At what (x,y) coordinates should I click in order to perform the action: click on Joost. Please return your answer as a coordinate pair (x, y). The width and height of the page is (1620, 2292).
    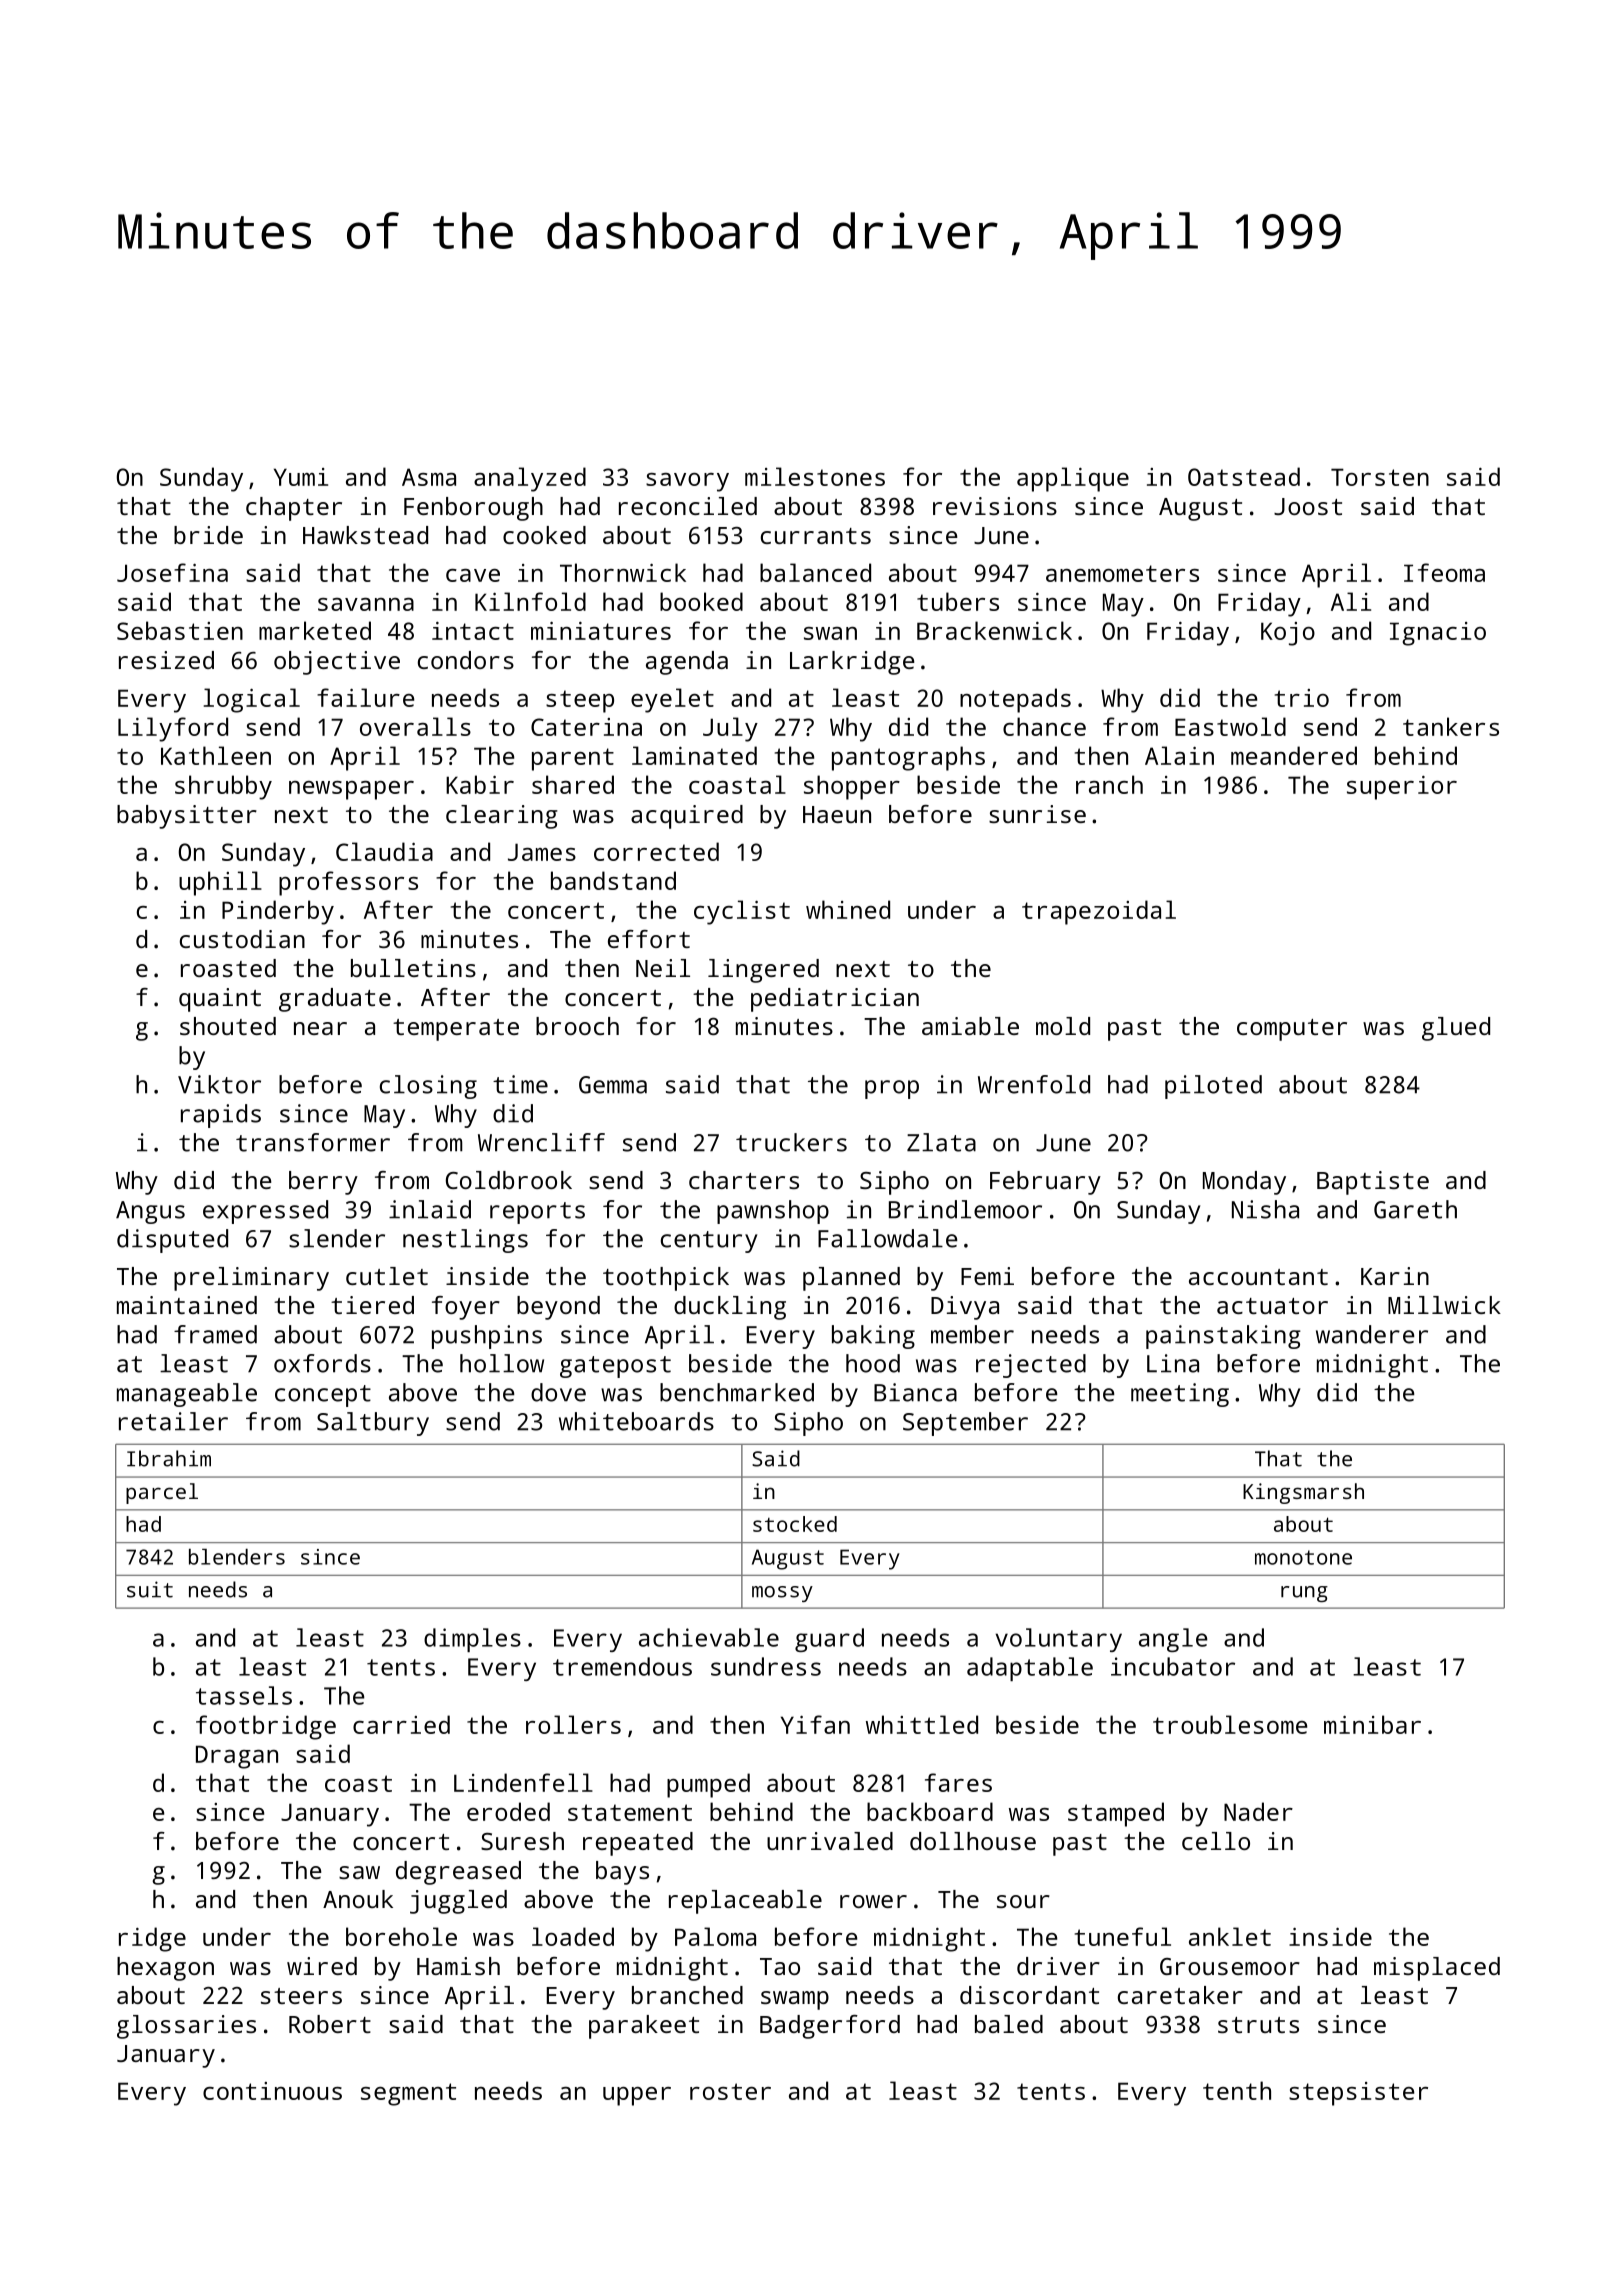
    Looking at the image, I should click on (1308, 506).
